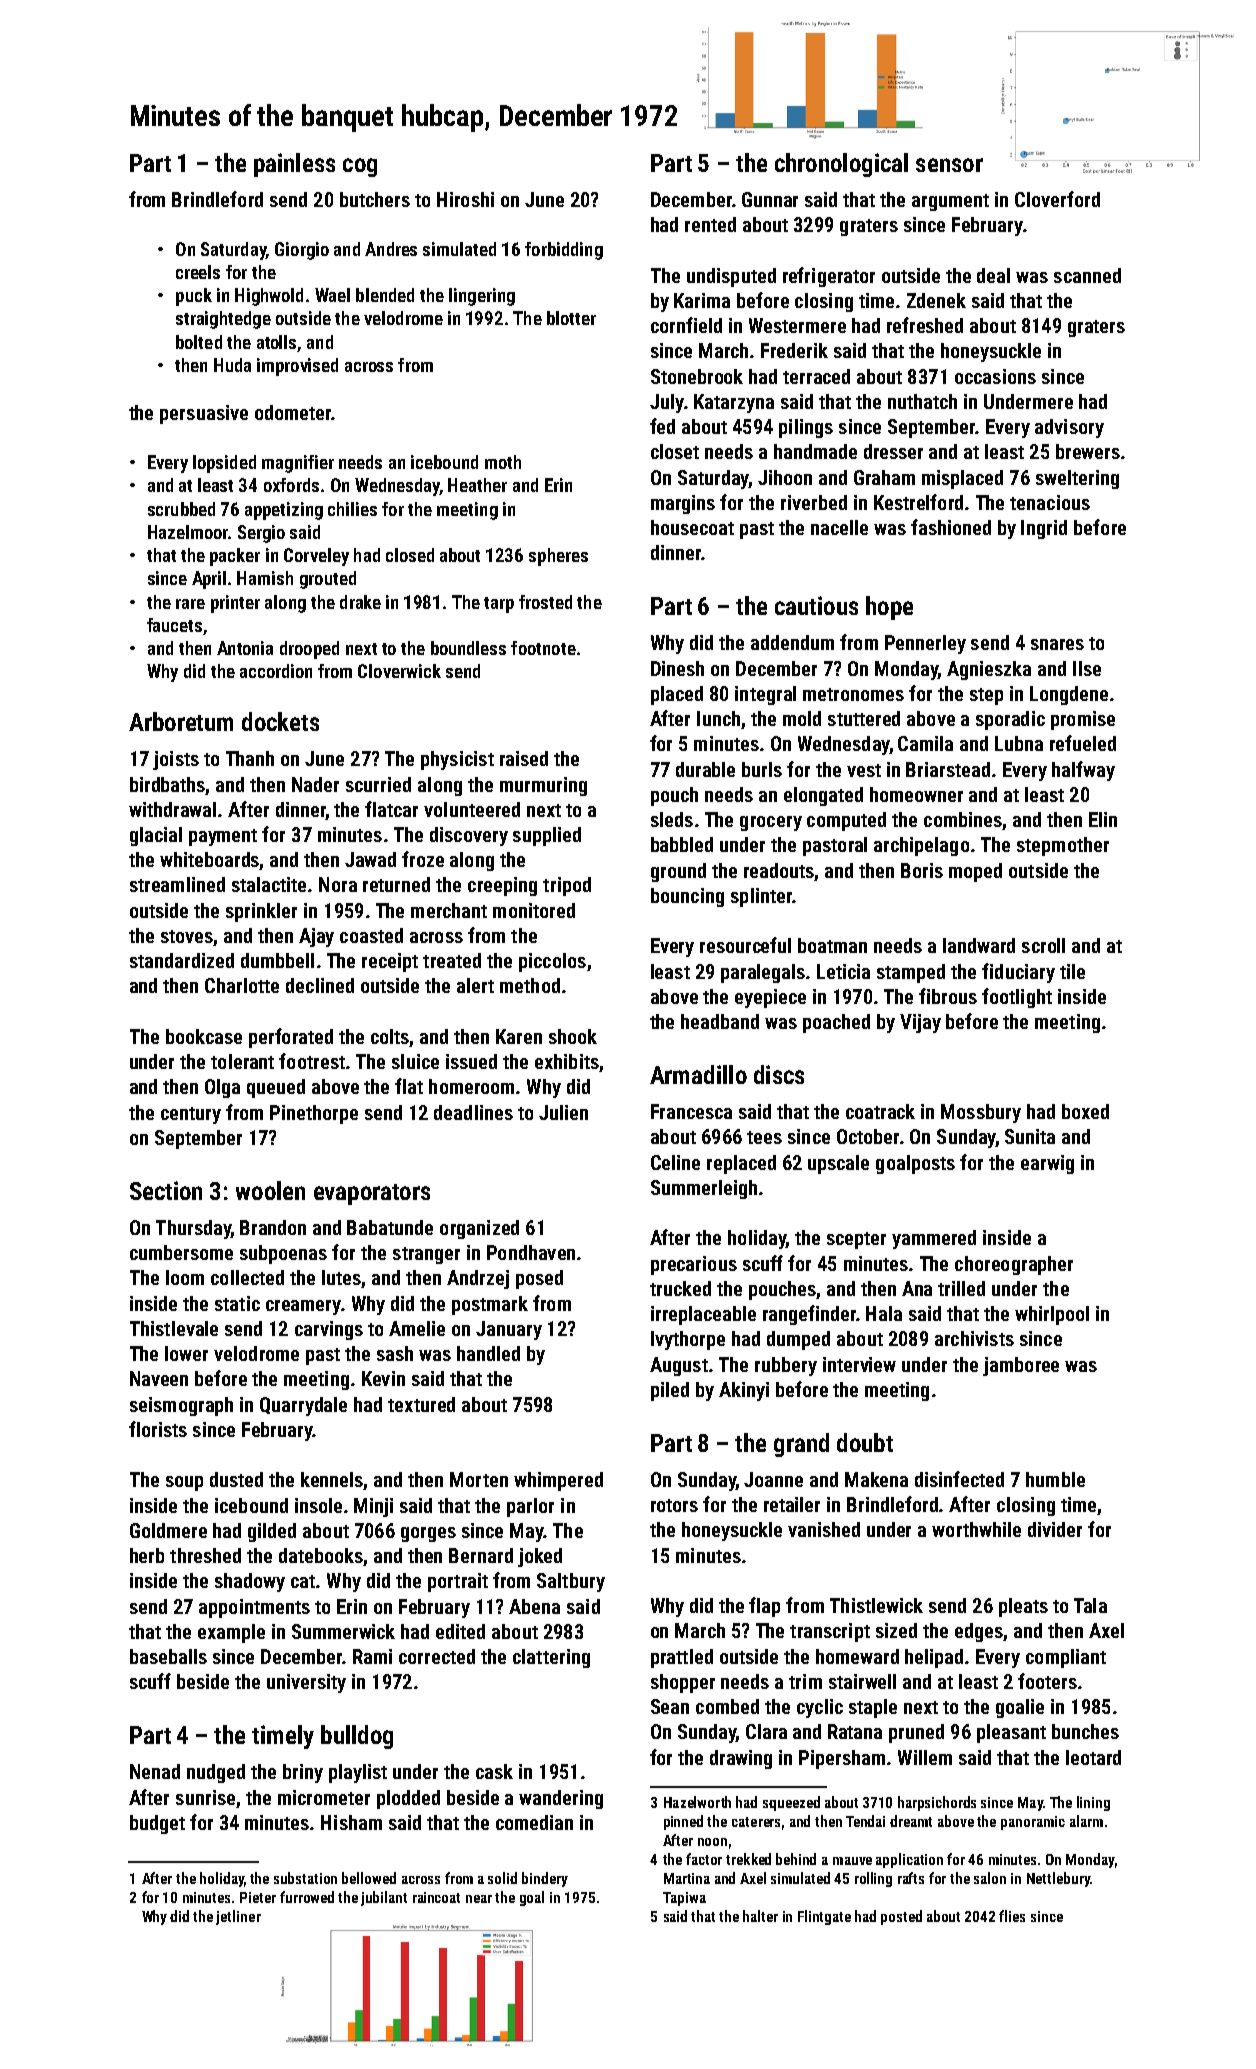 The image size is (1256, 2069). I want to click on cornfield, so click(686, 325).
